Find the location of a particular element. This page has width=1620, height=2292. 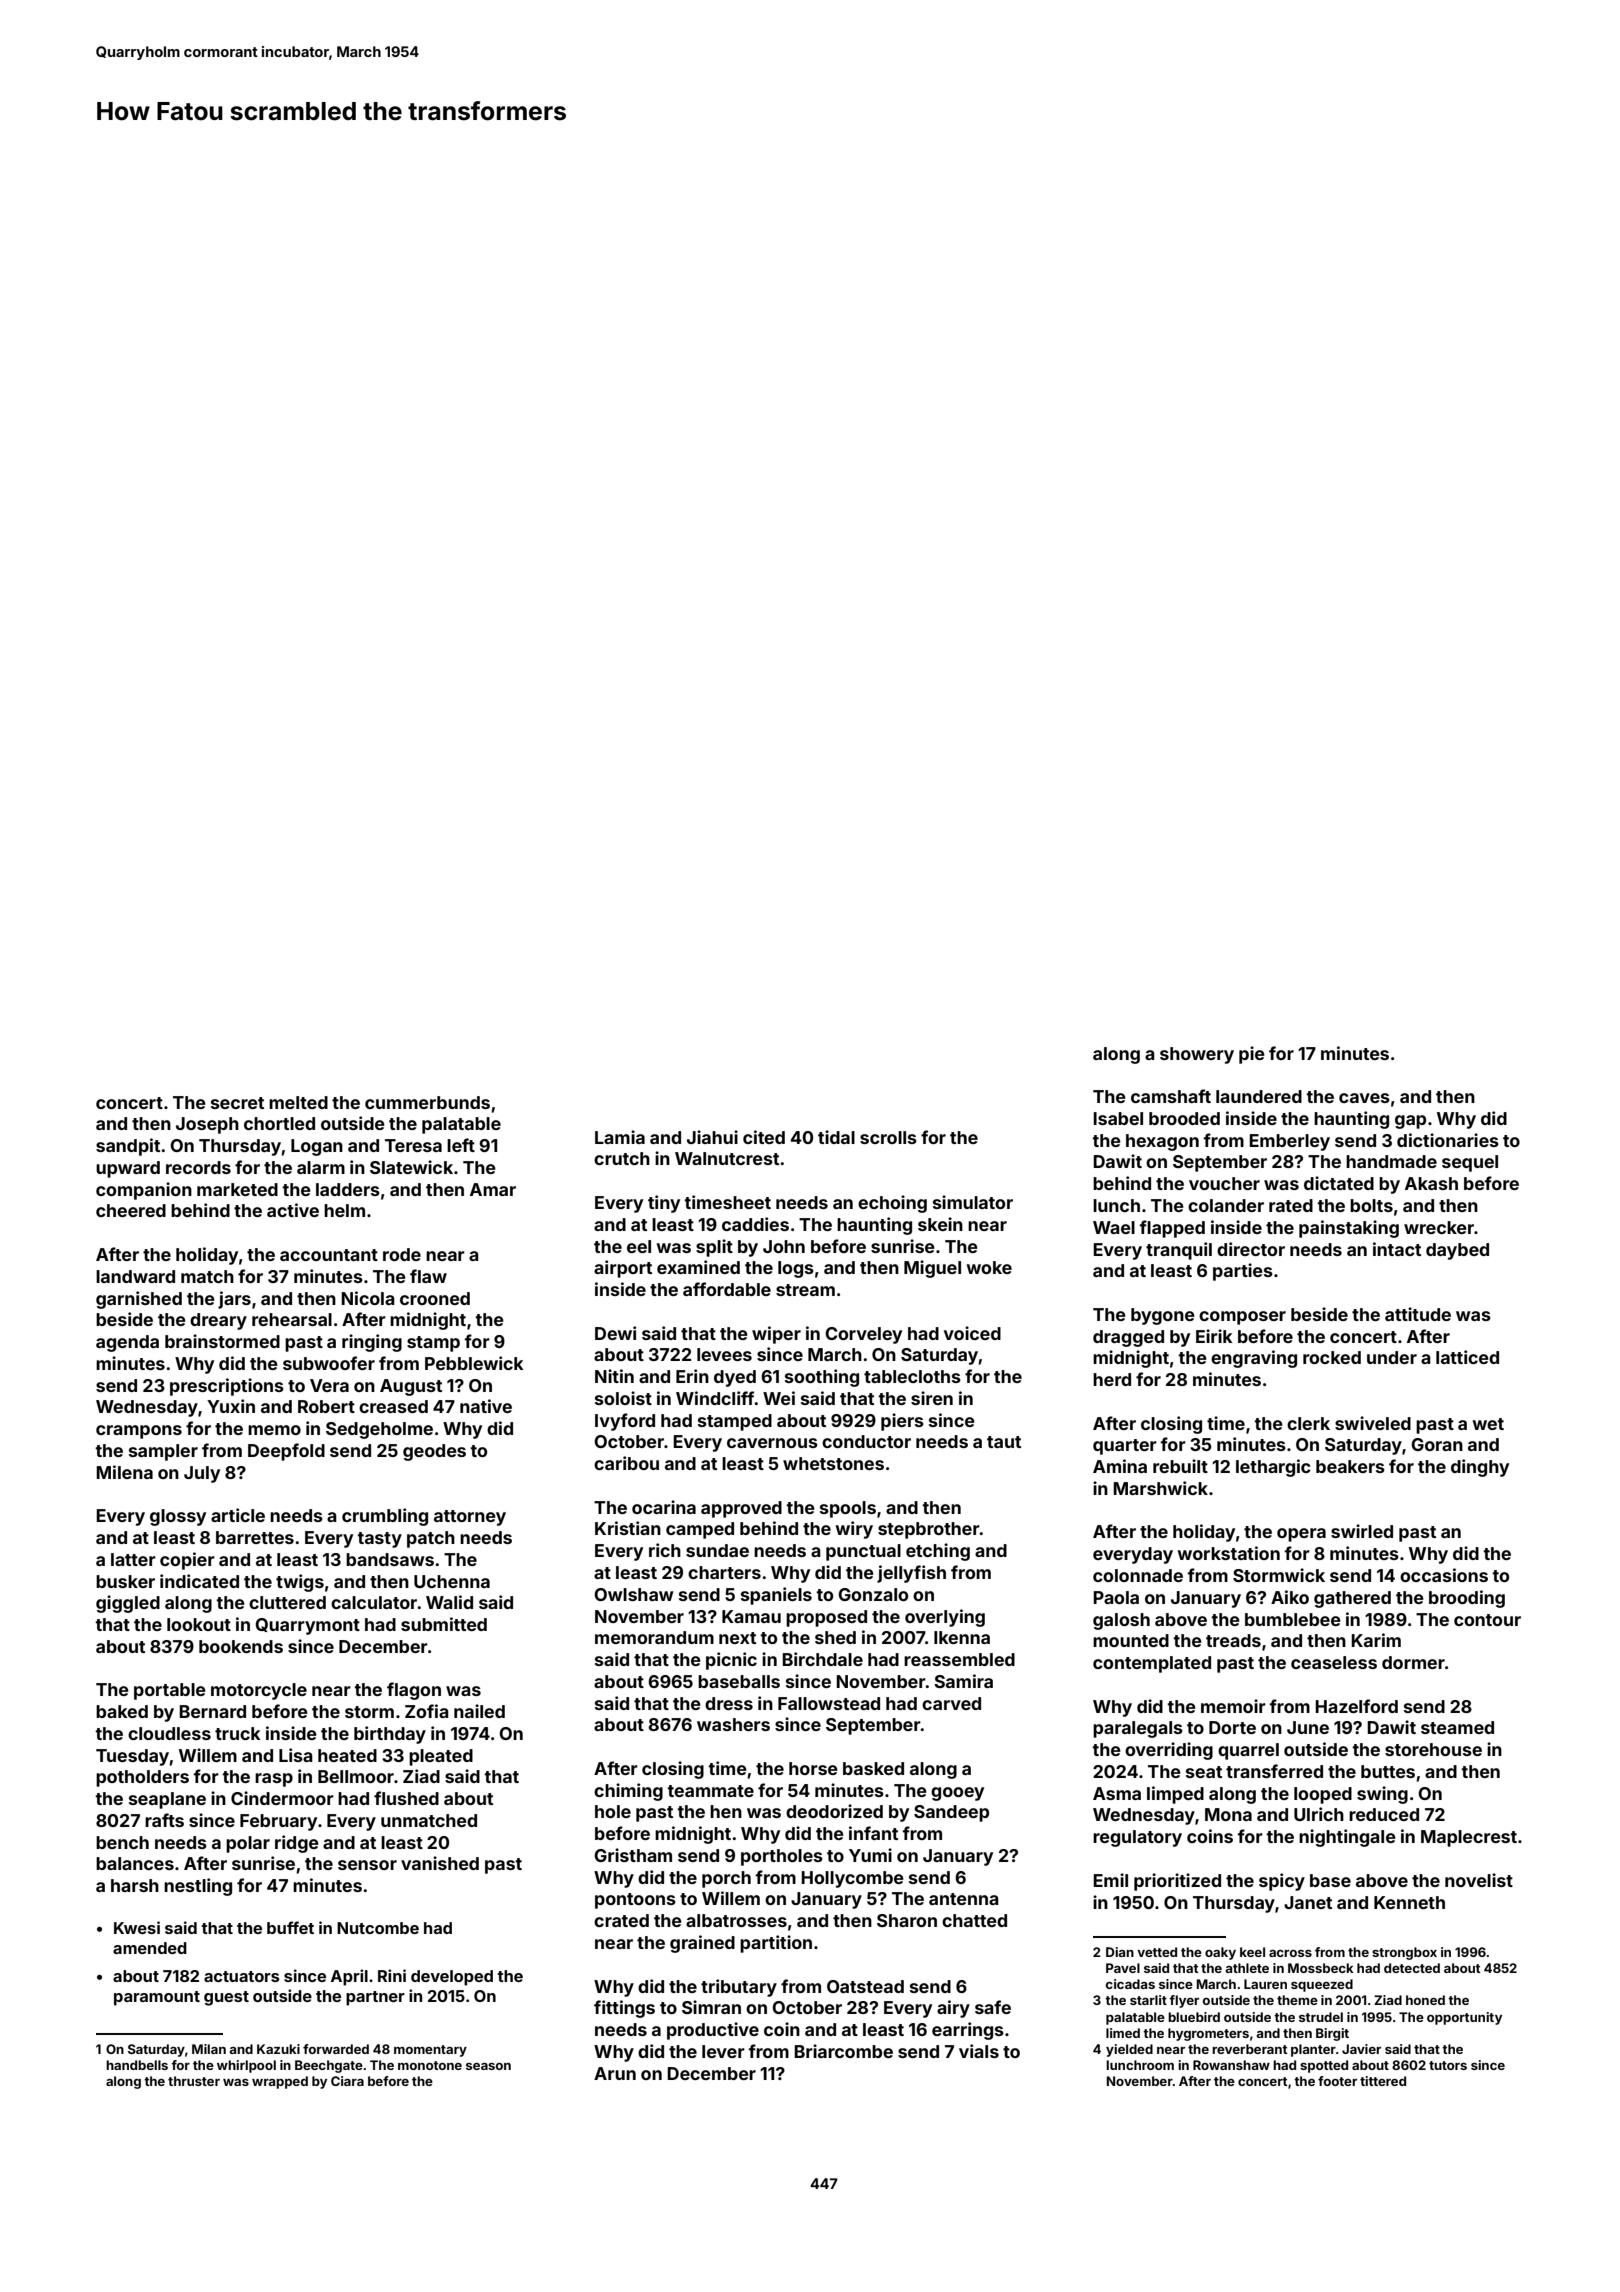

Hollycombe is located at coordinates (852, 1879).
